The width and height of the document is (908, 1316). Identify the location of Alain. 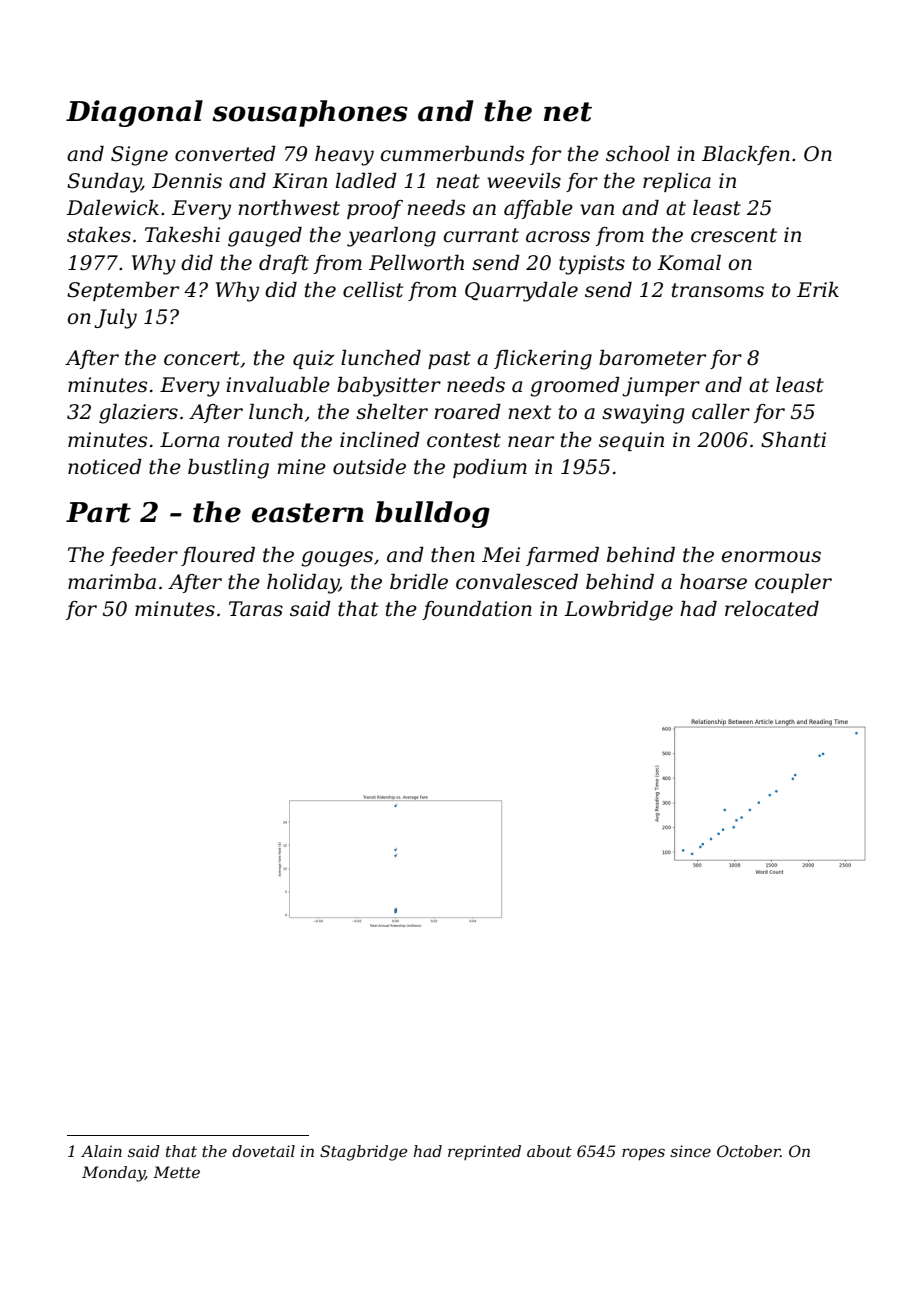
(101, 1151).
